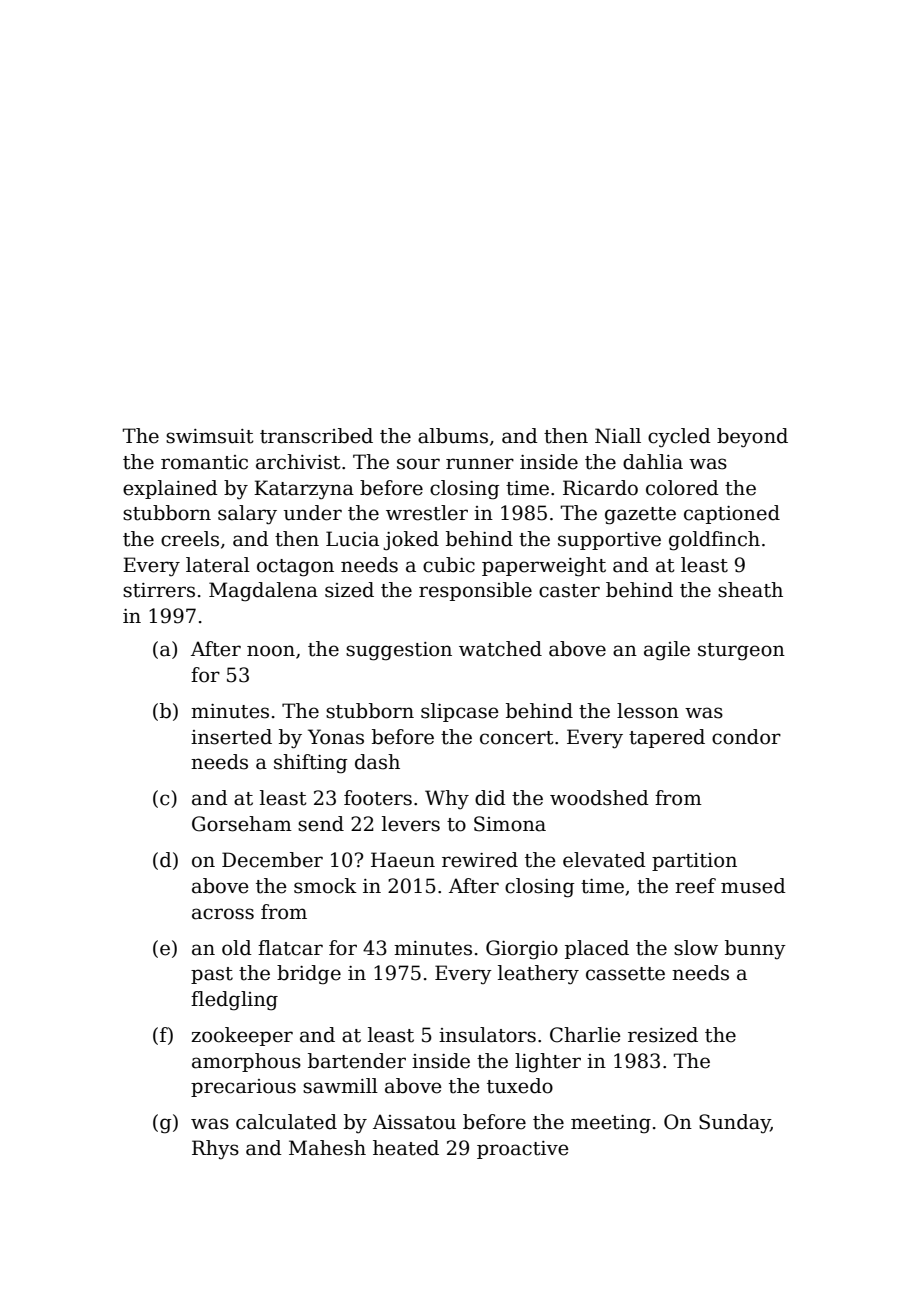  Describe the element at coordinates (231, 737) in the screenshot. I see `inserted` at that location.
